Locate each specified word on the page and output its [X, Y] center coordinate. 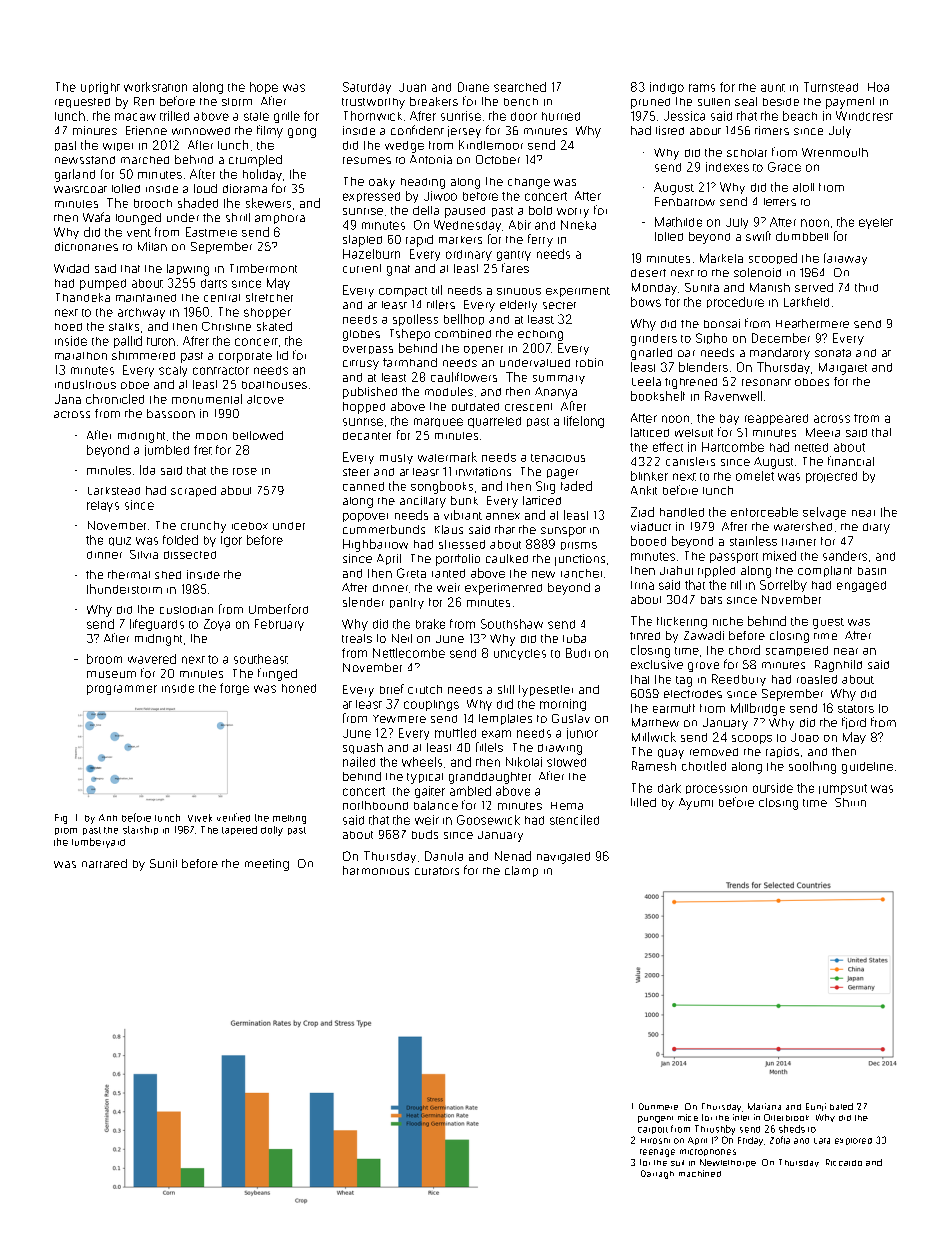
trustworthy [373, 103]
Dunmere [658, 1106]
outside [773, 788]
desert [648, 273]
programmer [122, 690]
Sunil [163, 863]
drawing [560, 749]
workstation [155, 87]
